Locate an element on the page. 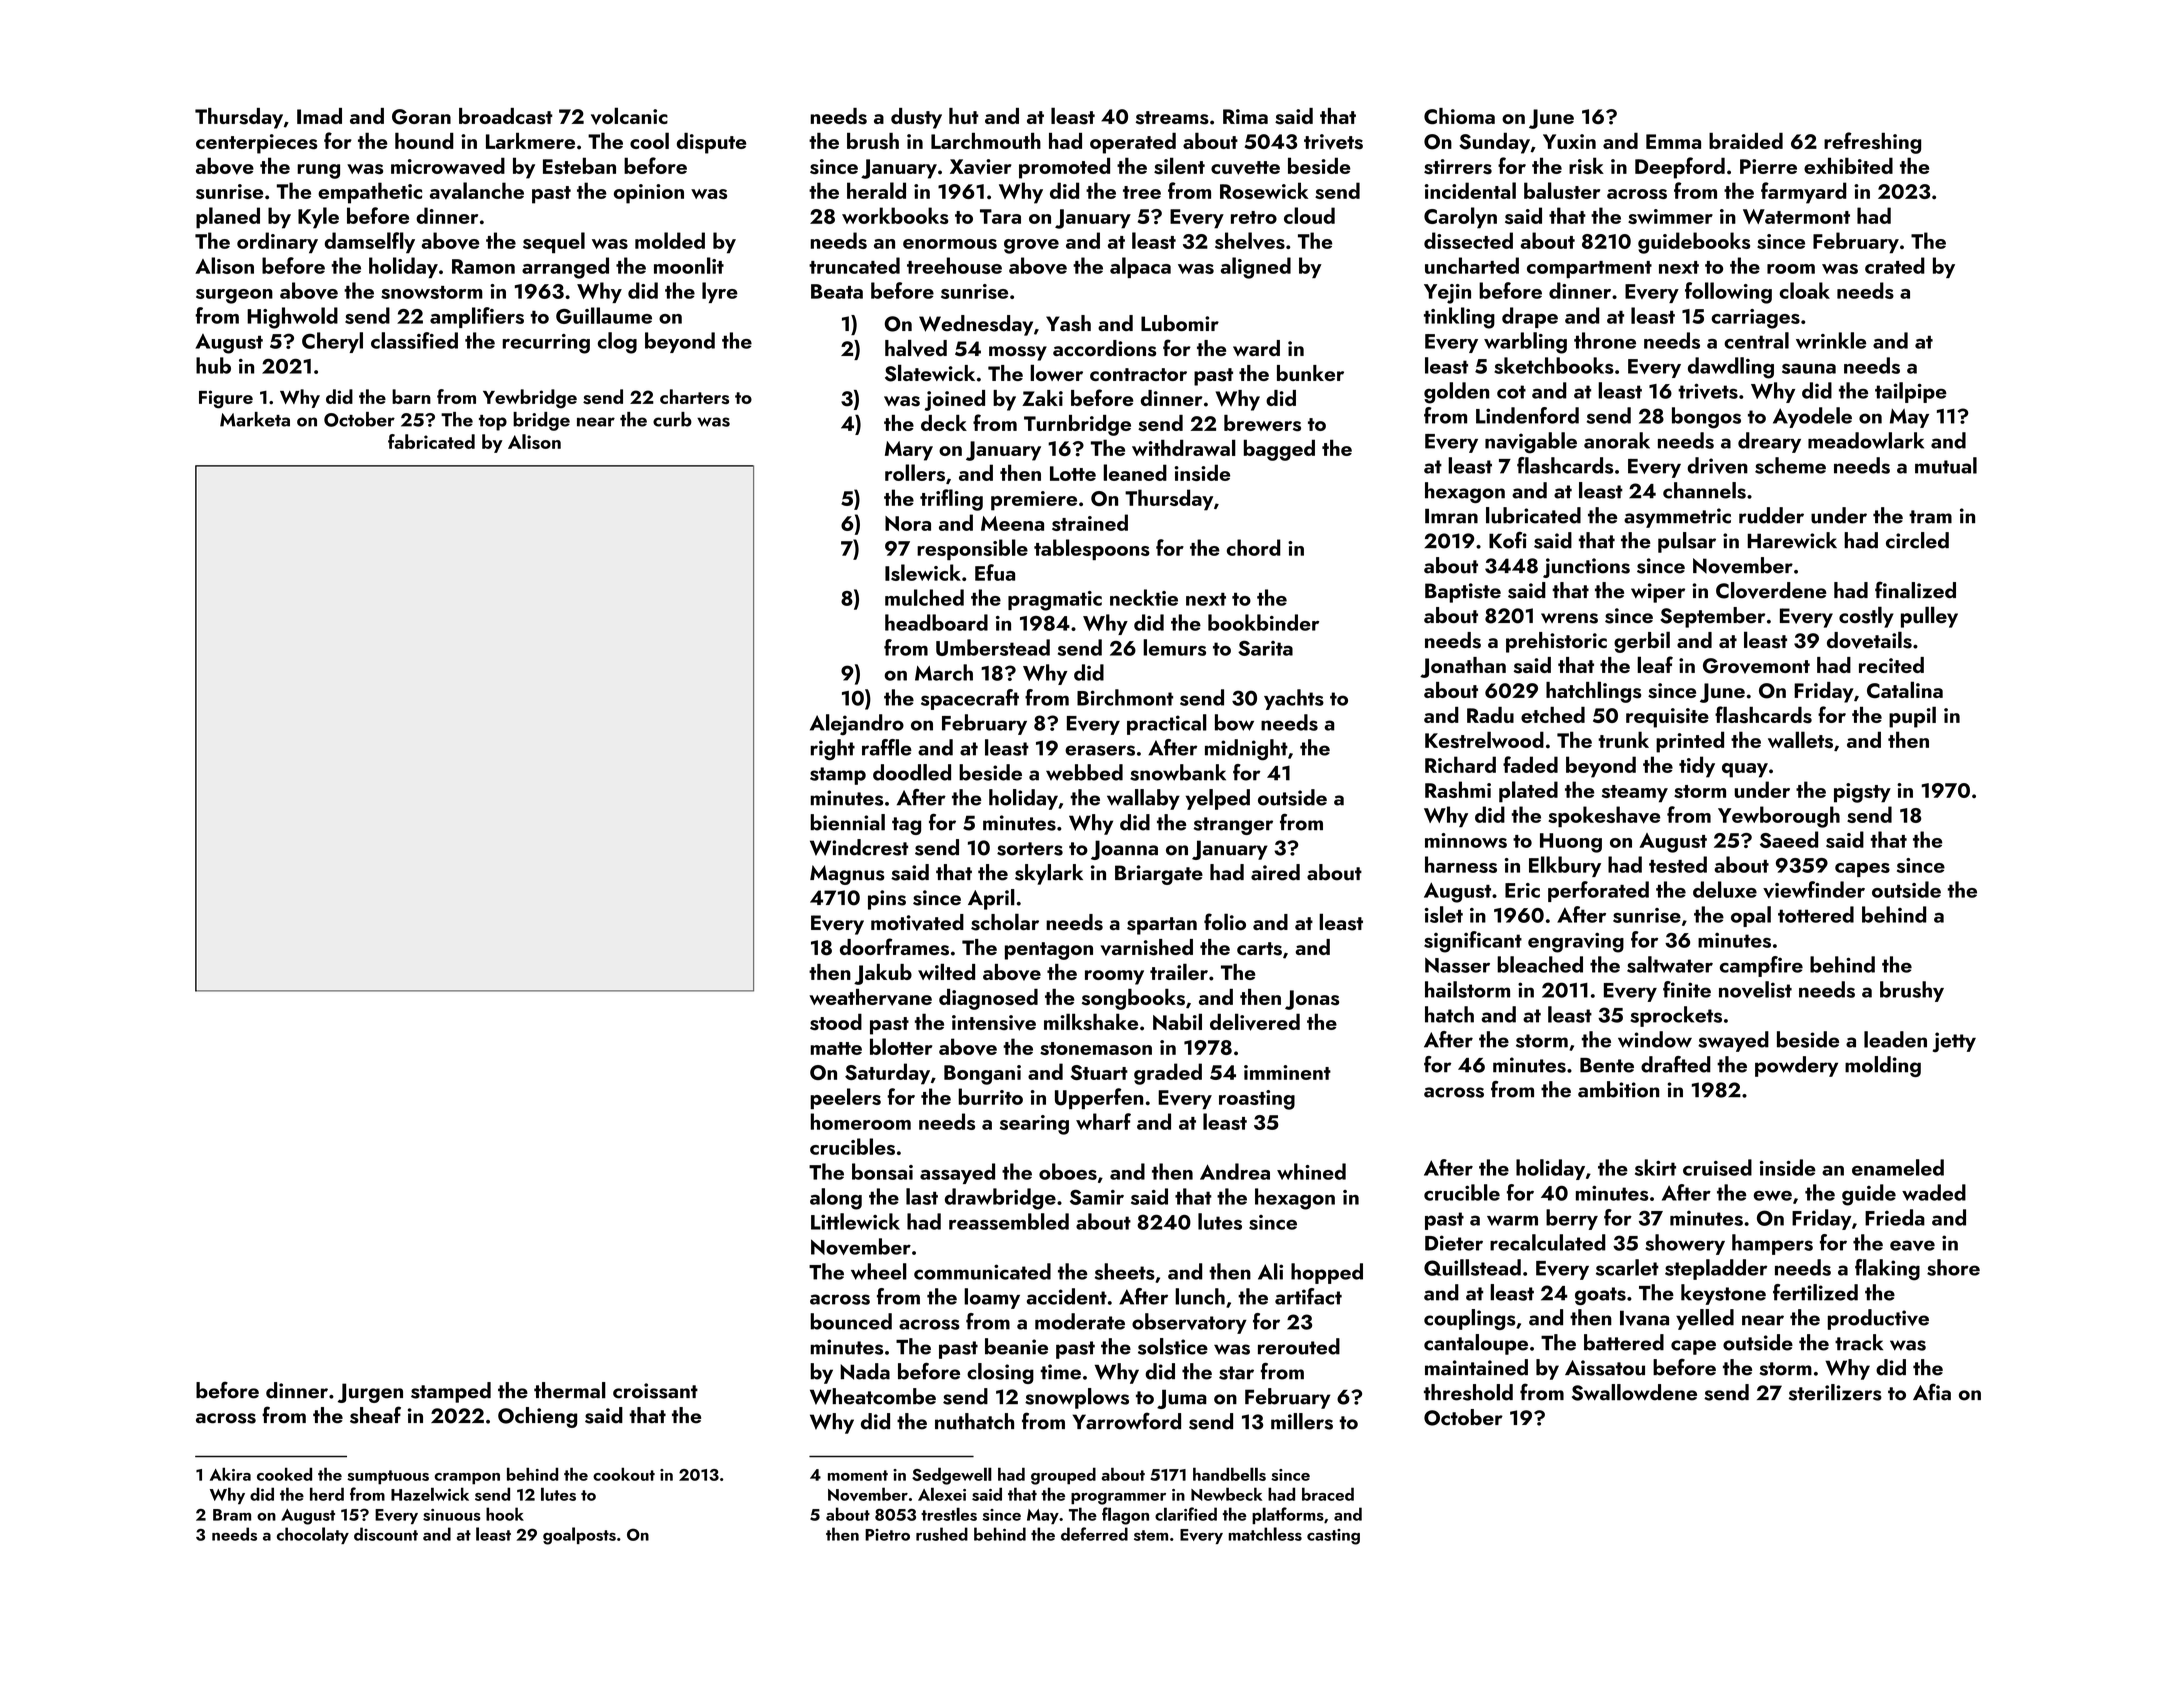 The width and height of the page is (2178, 1683). refreshing is located at coordinates (1872, 143).
